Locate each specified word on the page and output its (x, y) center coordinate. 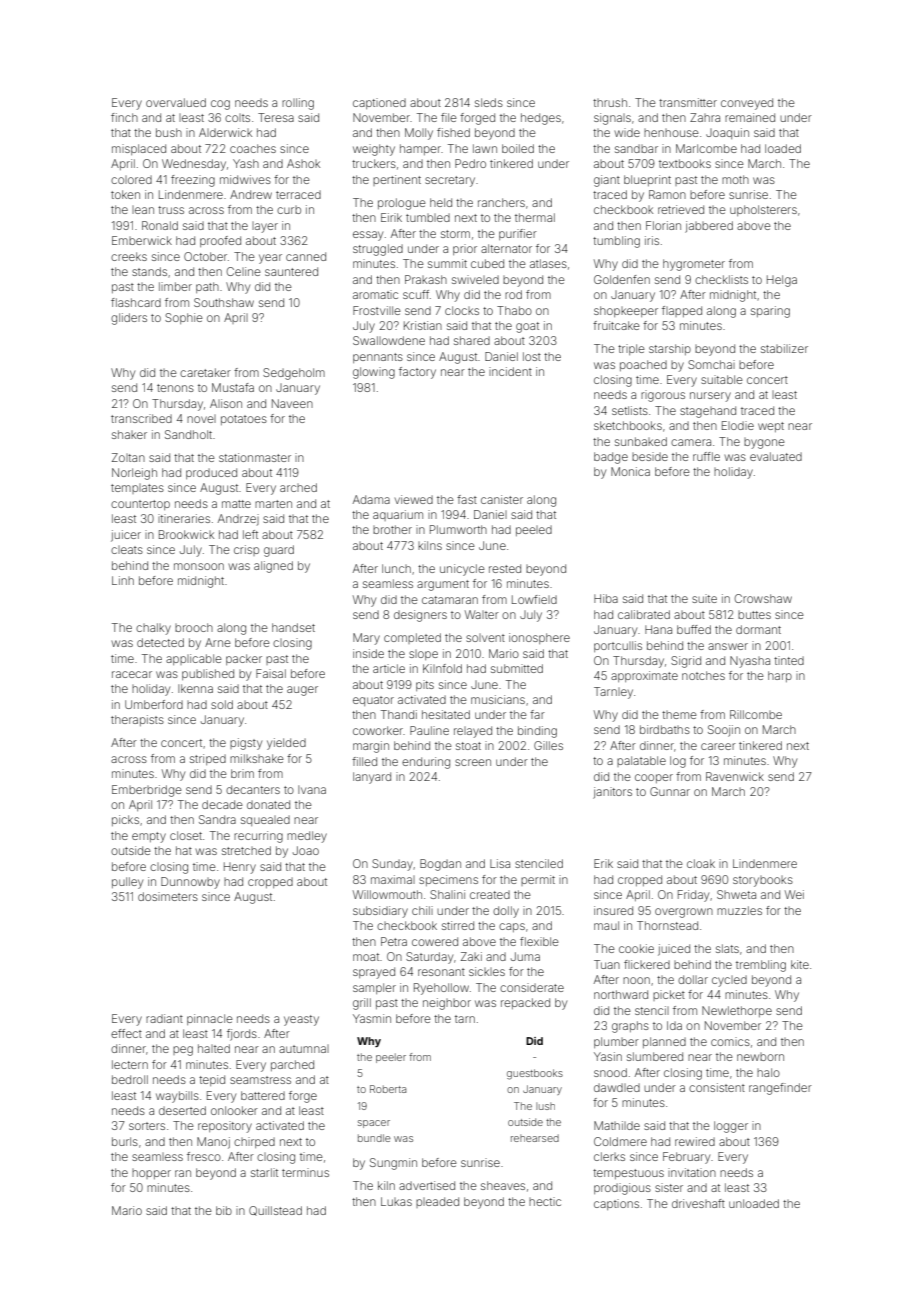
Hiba (606, 598)
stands (149, 271)
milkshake (257, 758)
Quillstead (275, 1211)
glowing (374, 373)
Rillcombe (756, 714)
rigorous (663, 396)
